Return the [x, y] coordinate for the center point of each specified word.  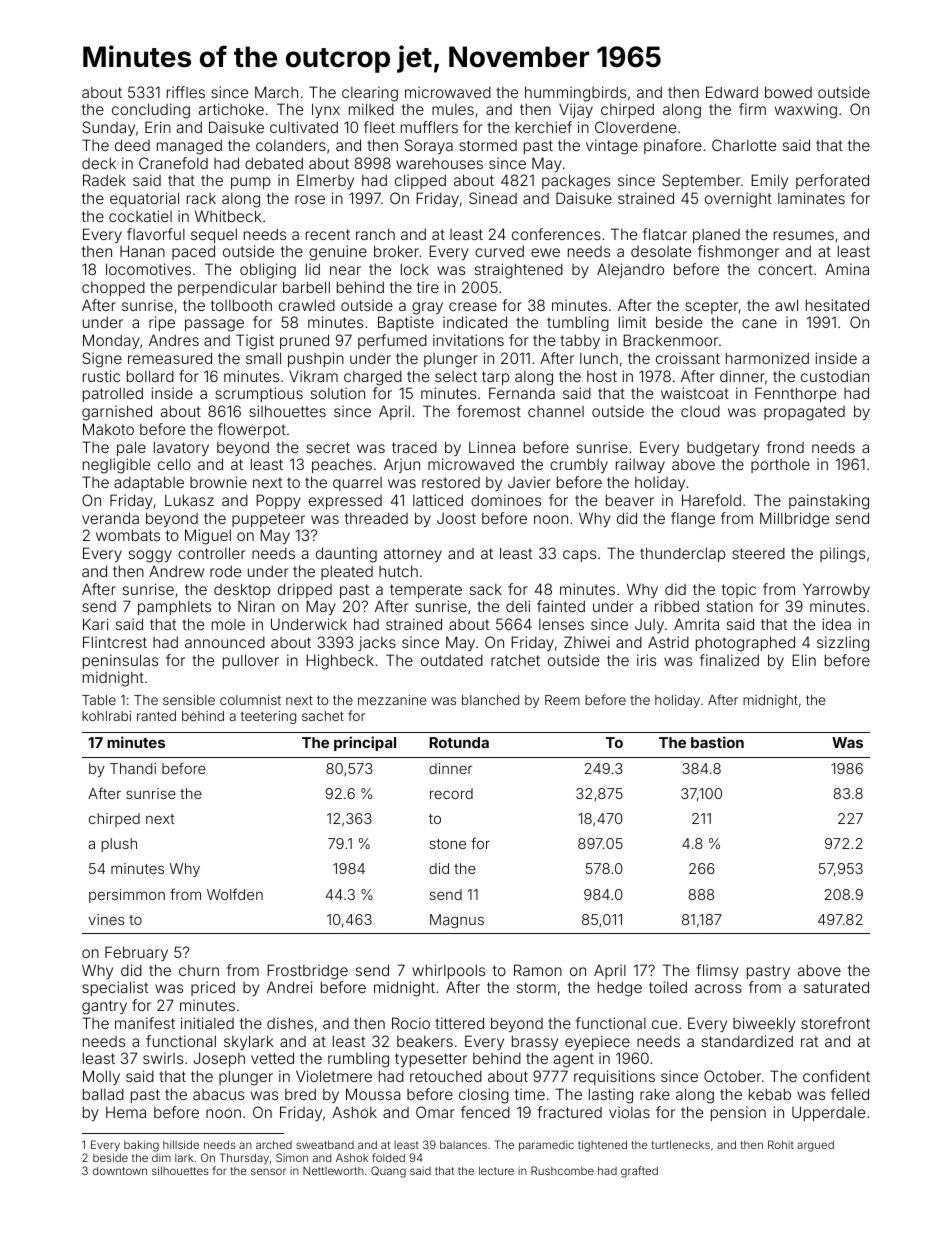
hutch [398, 571]
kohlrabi [106, 716]
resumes [804, 235]
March [276, 92]
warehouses [439, 163]
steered [758, 553]
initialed [207, 1023]
